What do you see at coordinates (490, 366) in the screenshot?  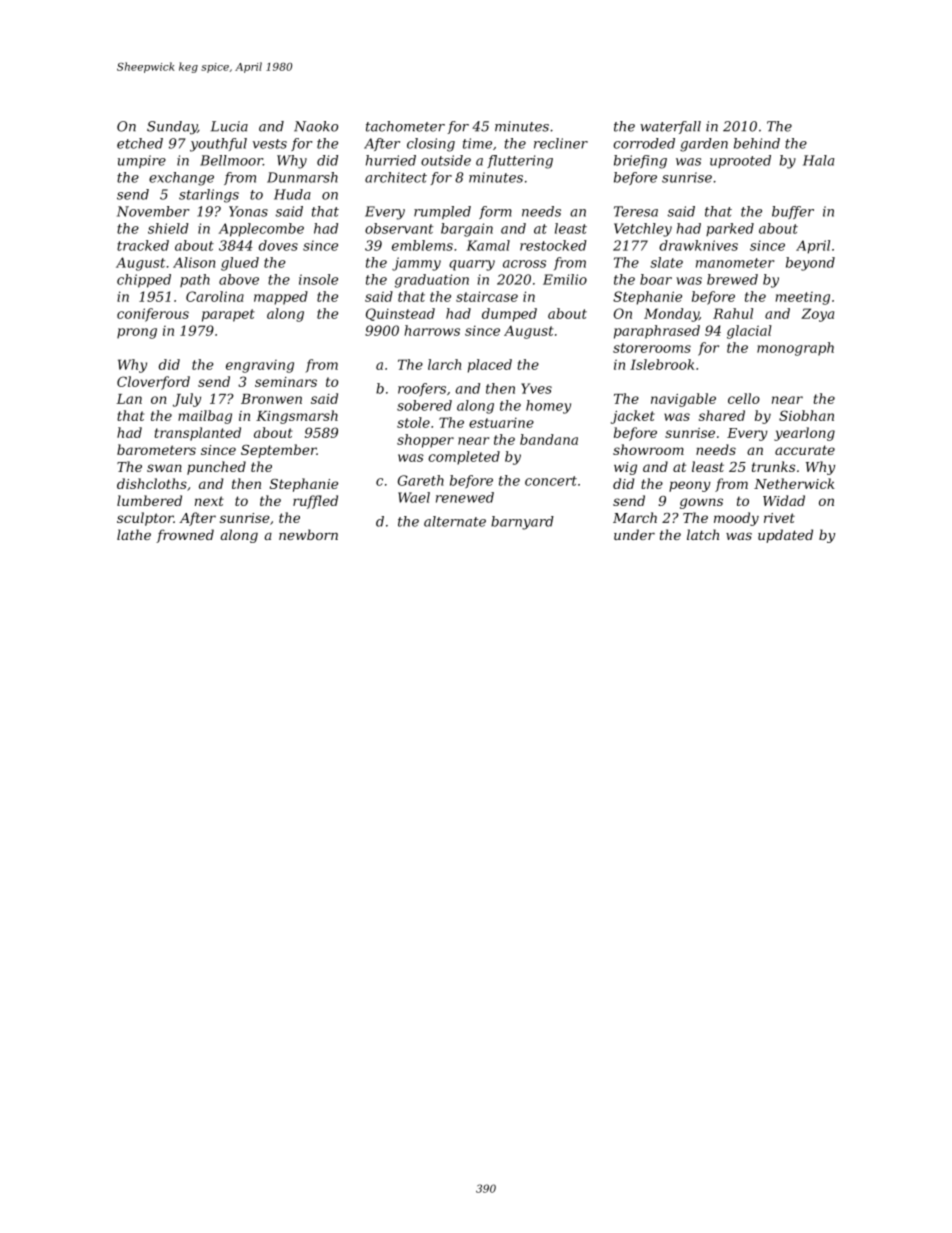 I see `placed` at bounding box center [490, 366].
